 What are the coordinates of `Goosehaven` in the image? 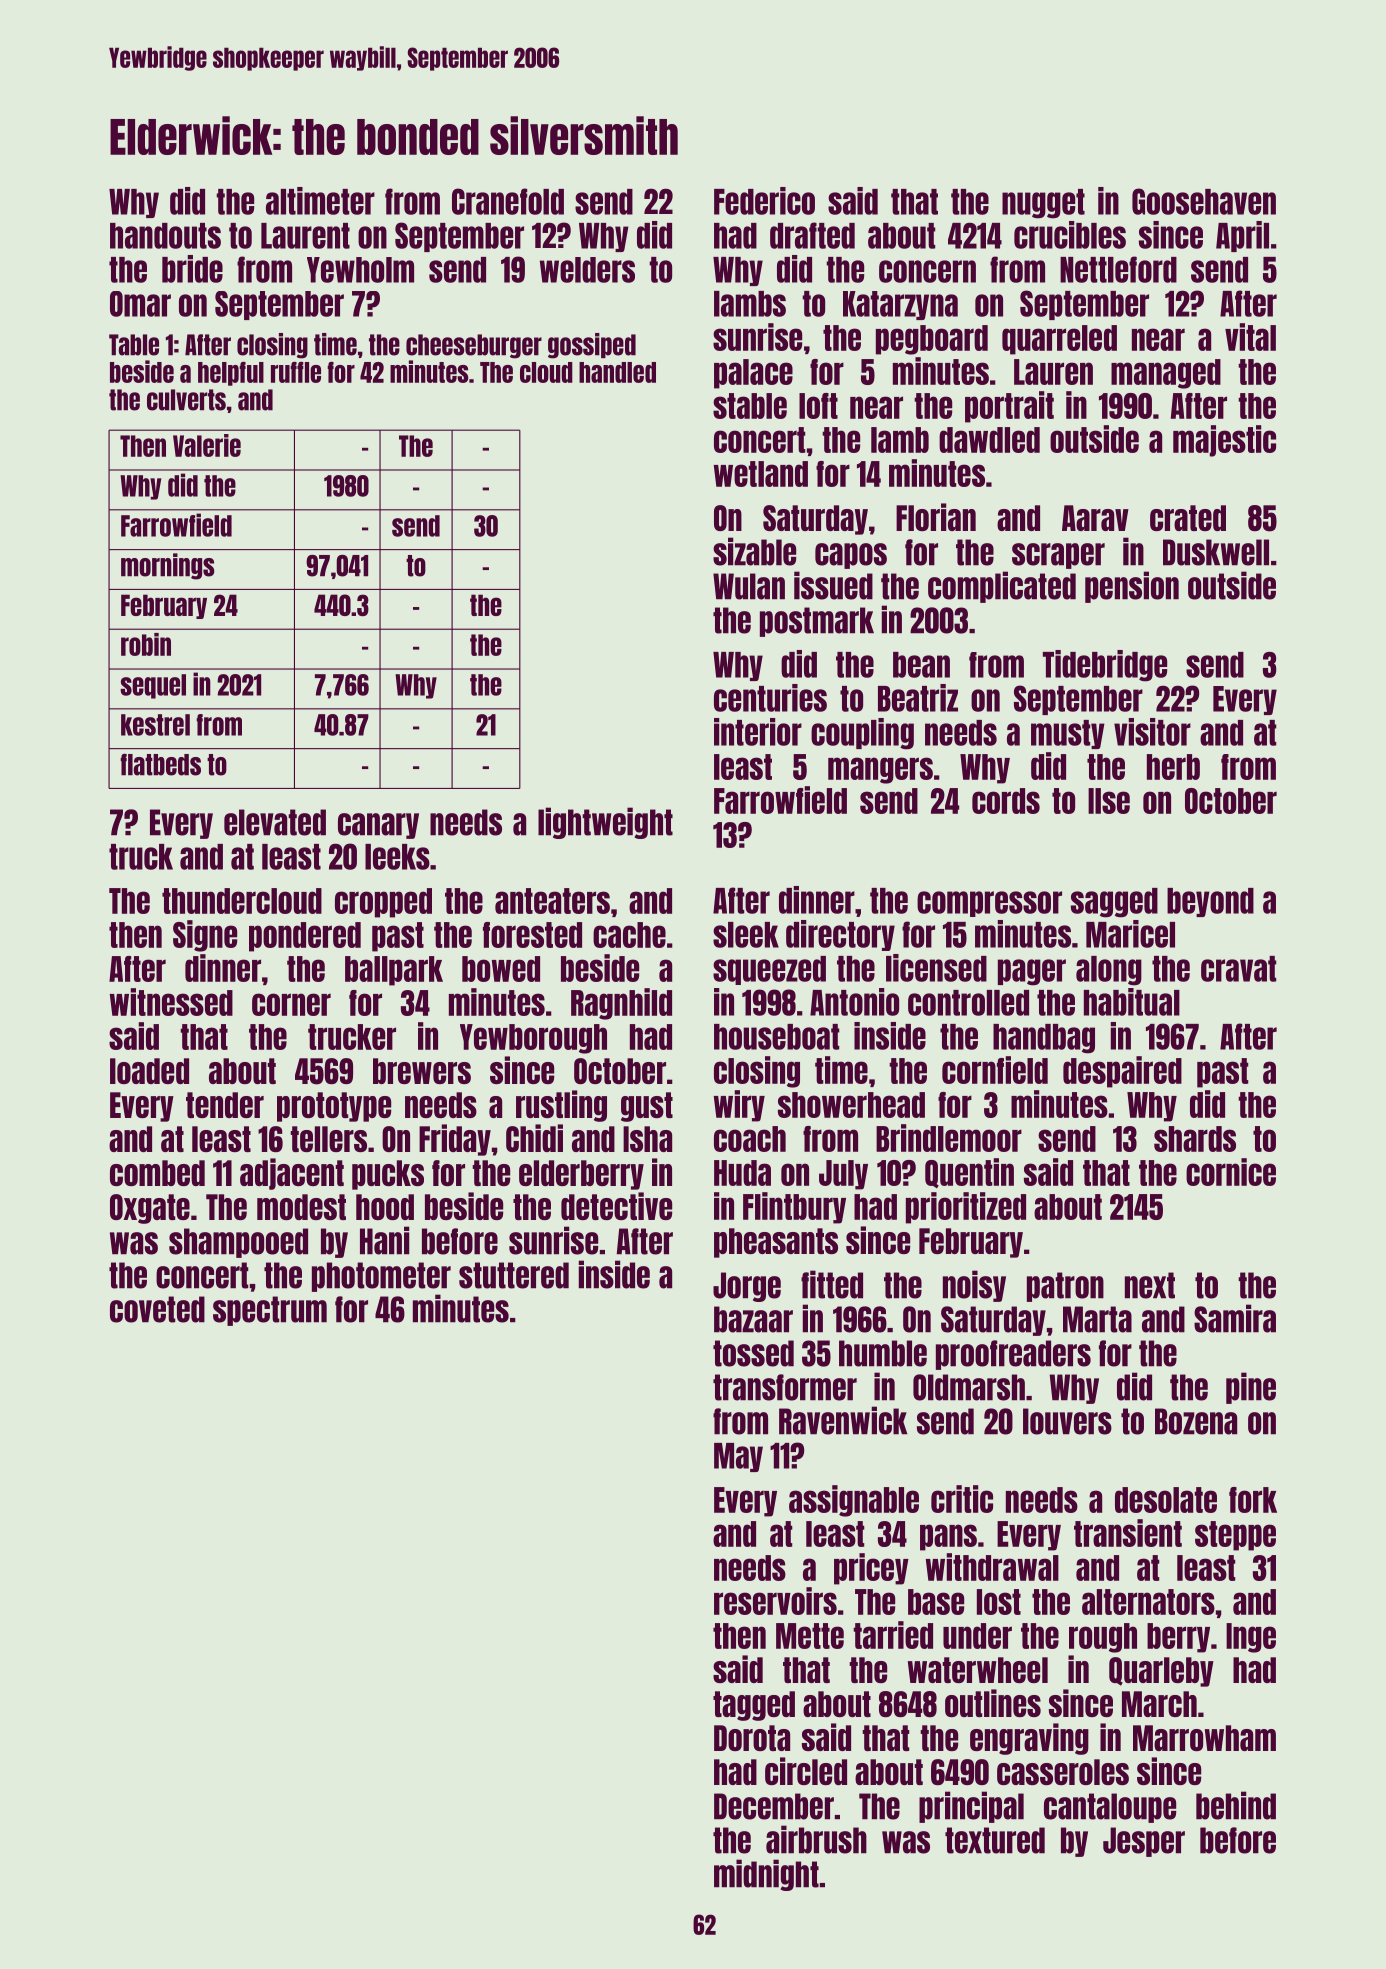 It's located at (1204, 201).
